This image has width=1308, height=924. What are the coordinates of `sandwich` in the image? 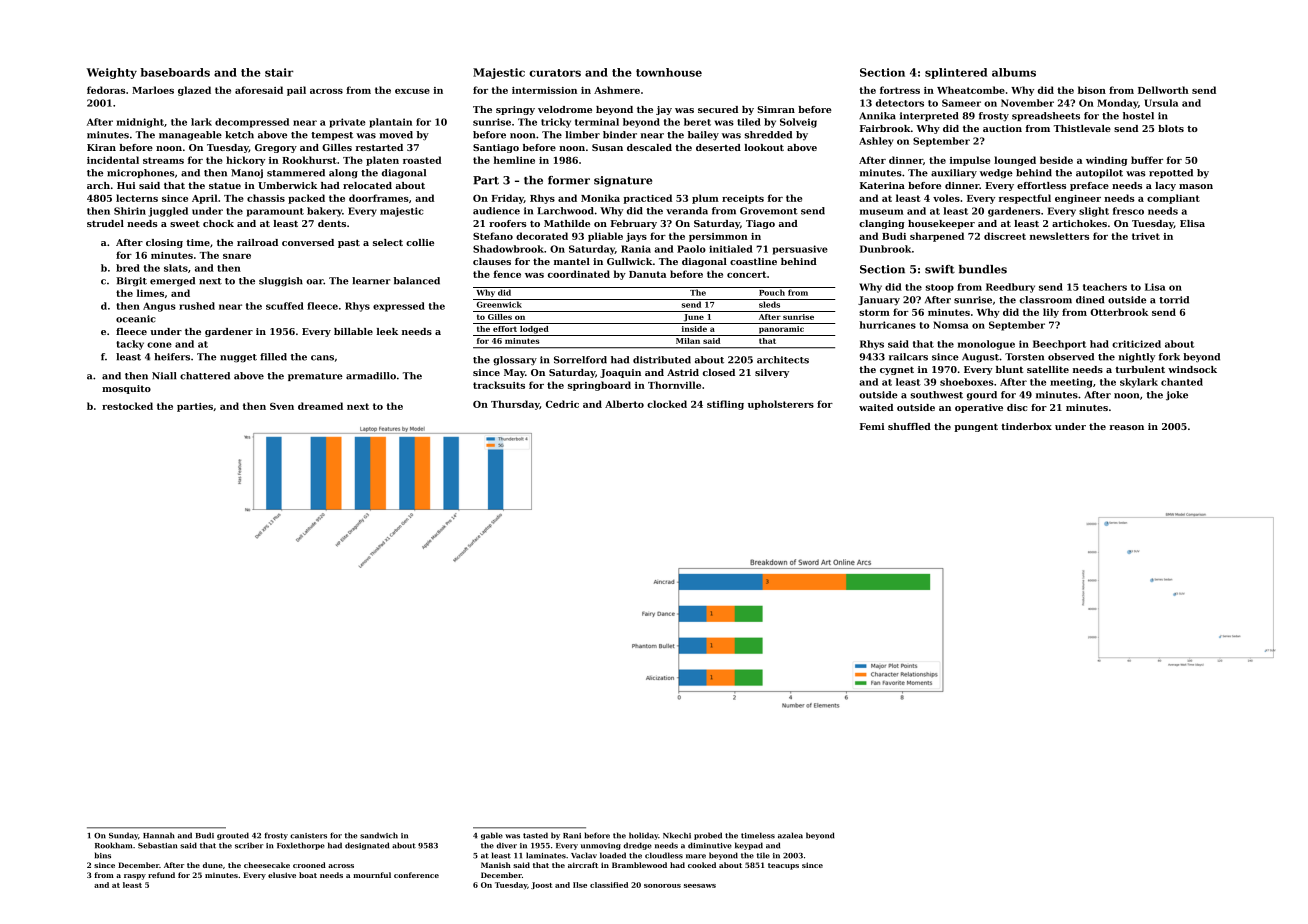 It's located at (379, 835).
